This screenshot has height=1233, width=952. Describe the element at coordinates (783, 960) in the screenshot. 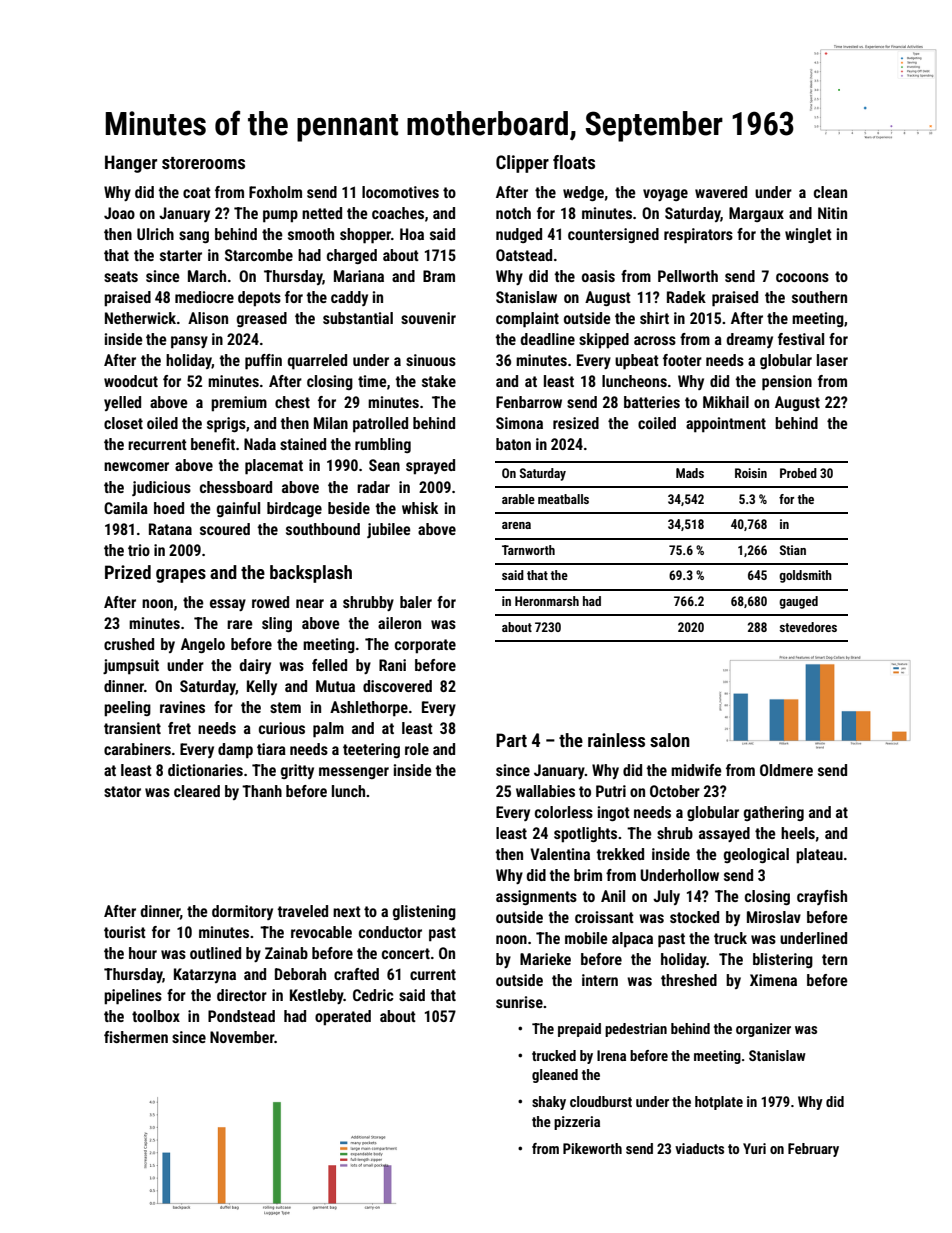

I see `blistering` at that location.
